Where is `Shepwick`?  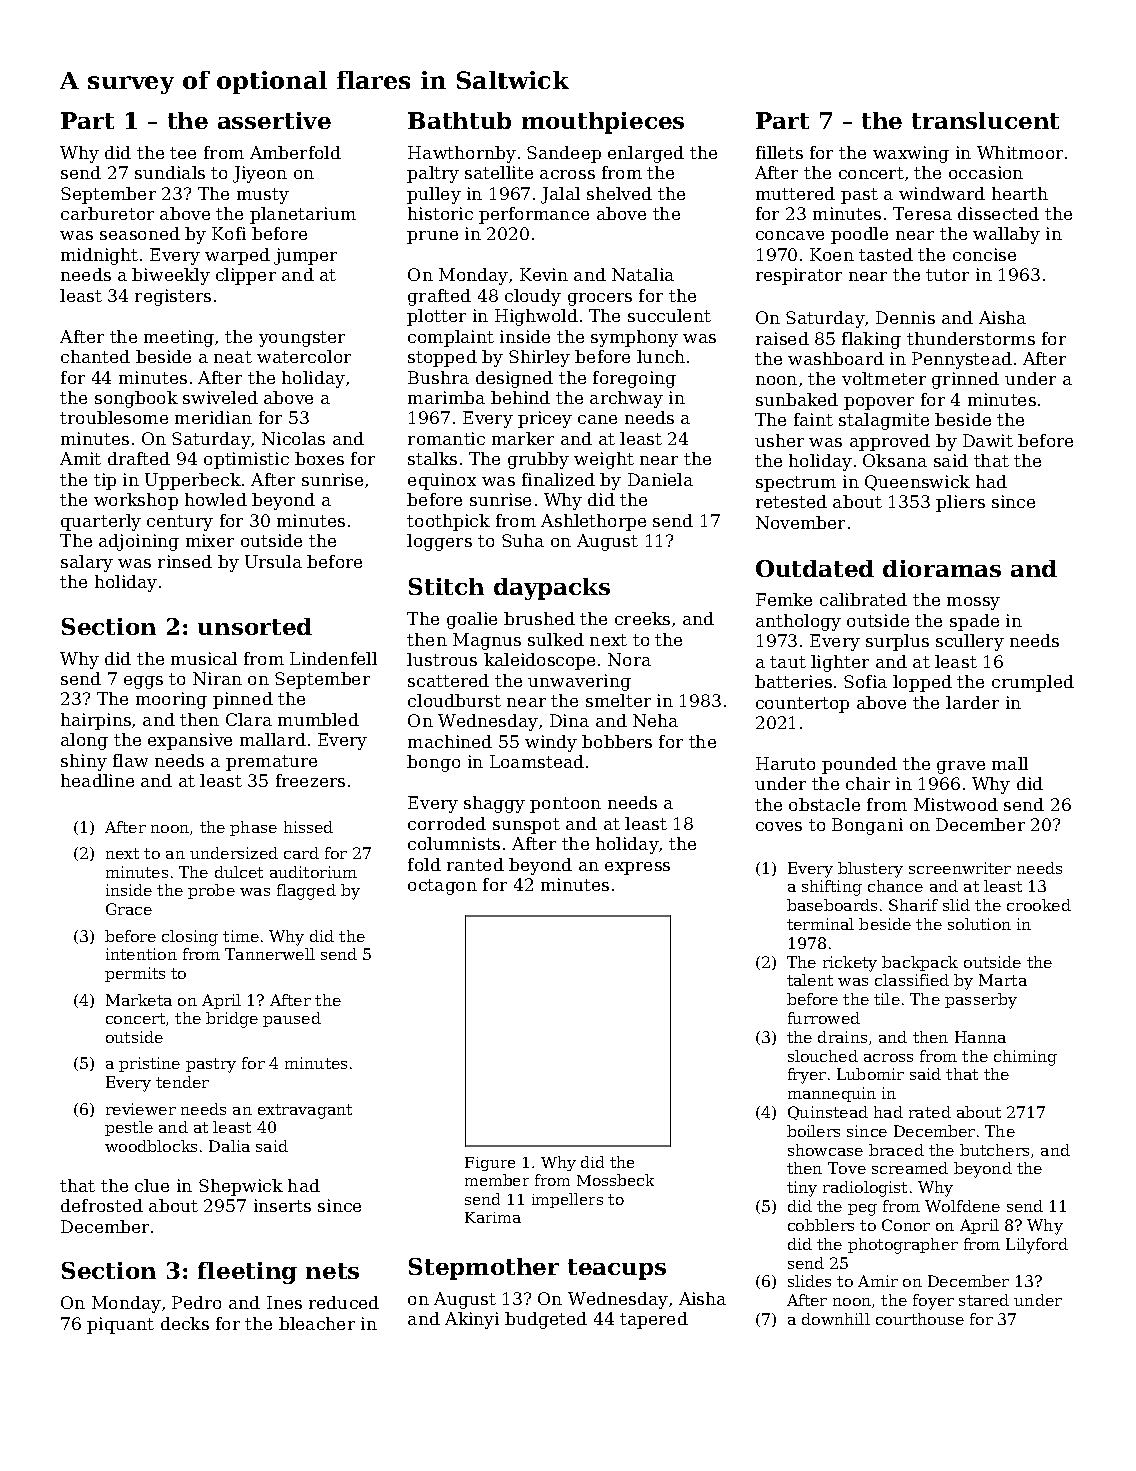 Shepwick is located at coordinates (241, 1187).
